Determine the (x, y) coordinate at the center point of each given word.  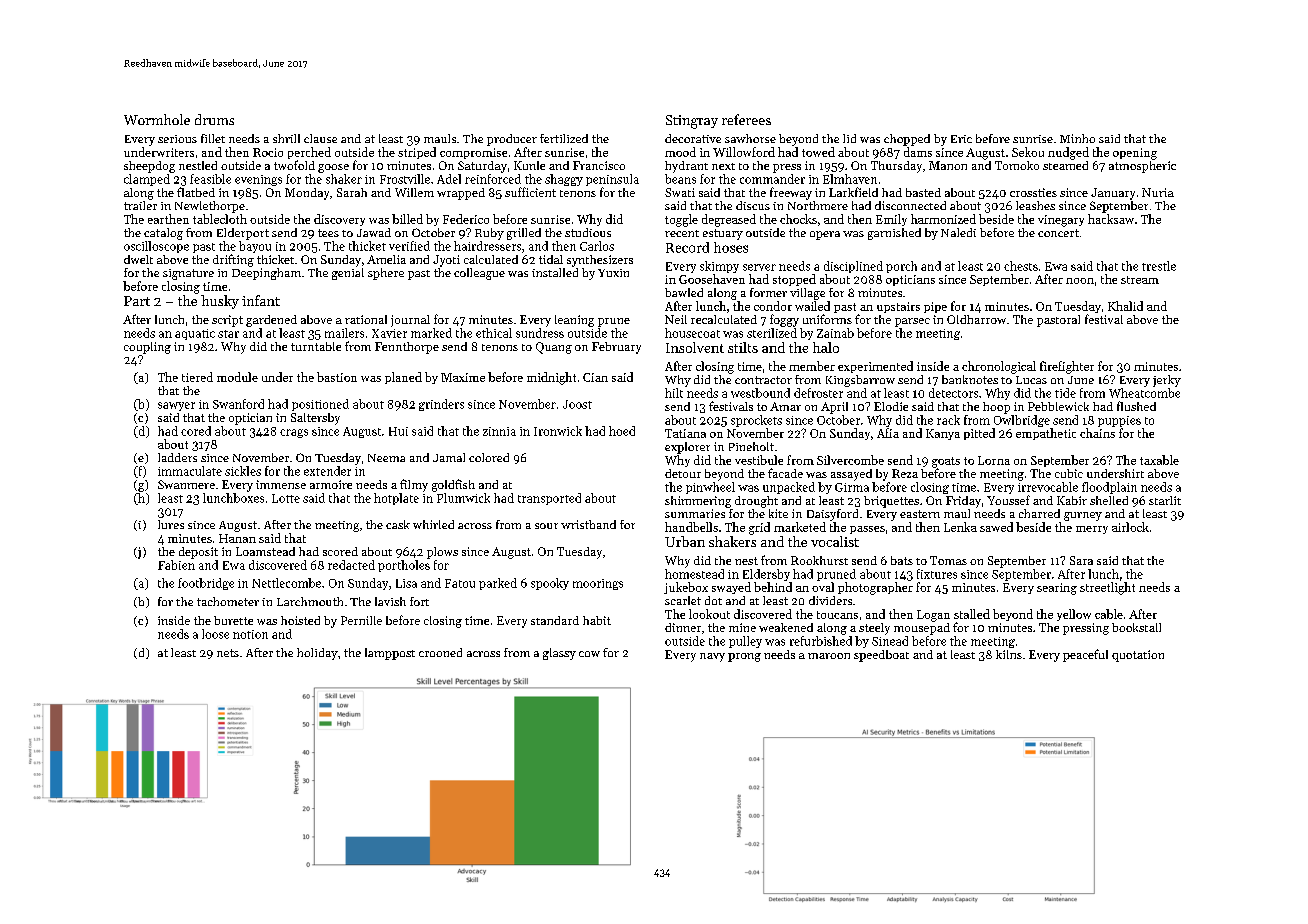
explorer (687, 448)
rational (366, 319)
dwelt (138, 259)
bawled (684, 292)
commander (772, 179)
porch (901, 267)
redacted (351, 565)
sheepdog (149, 167)
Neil (676, 319)
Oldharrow (976, 319)
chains (1097, 433)
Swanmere (186, 484)
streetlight (1107, 588)
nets (228, 653)
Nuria (1158, 192)
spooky (550, 584)
